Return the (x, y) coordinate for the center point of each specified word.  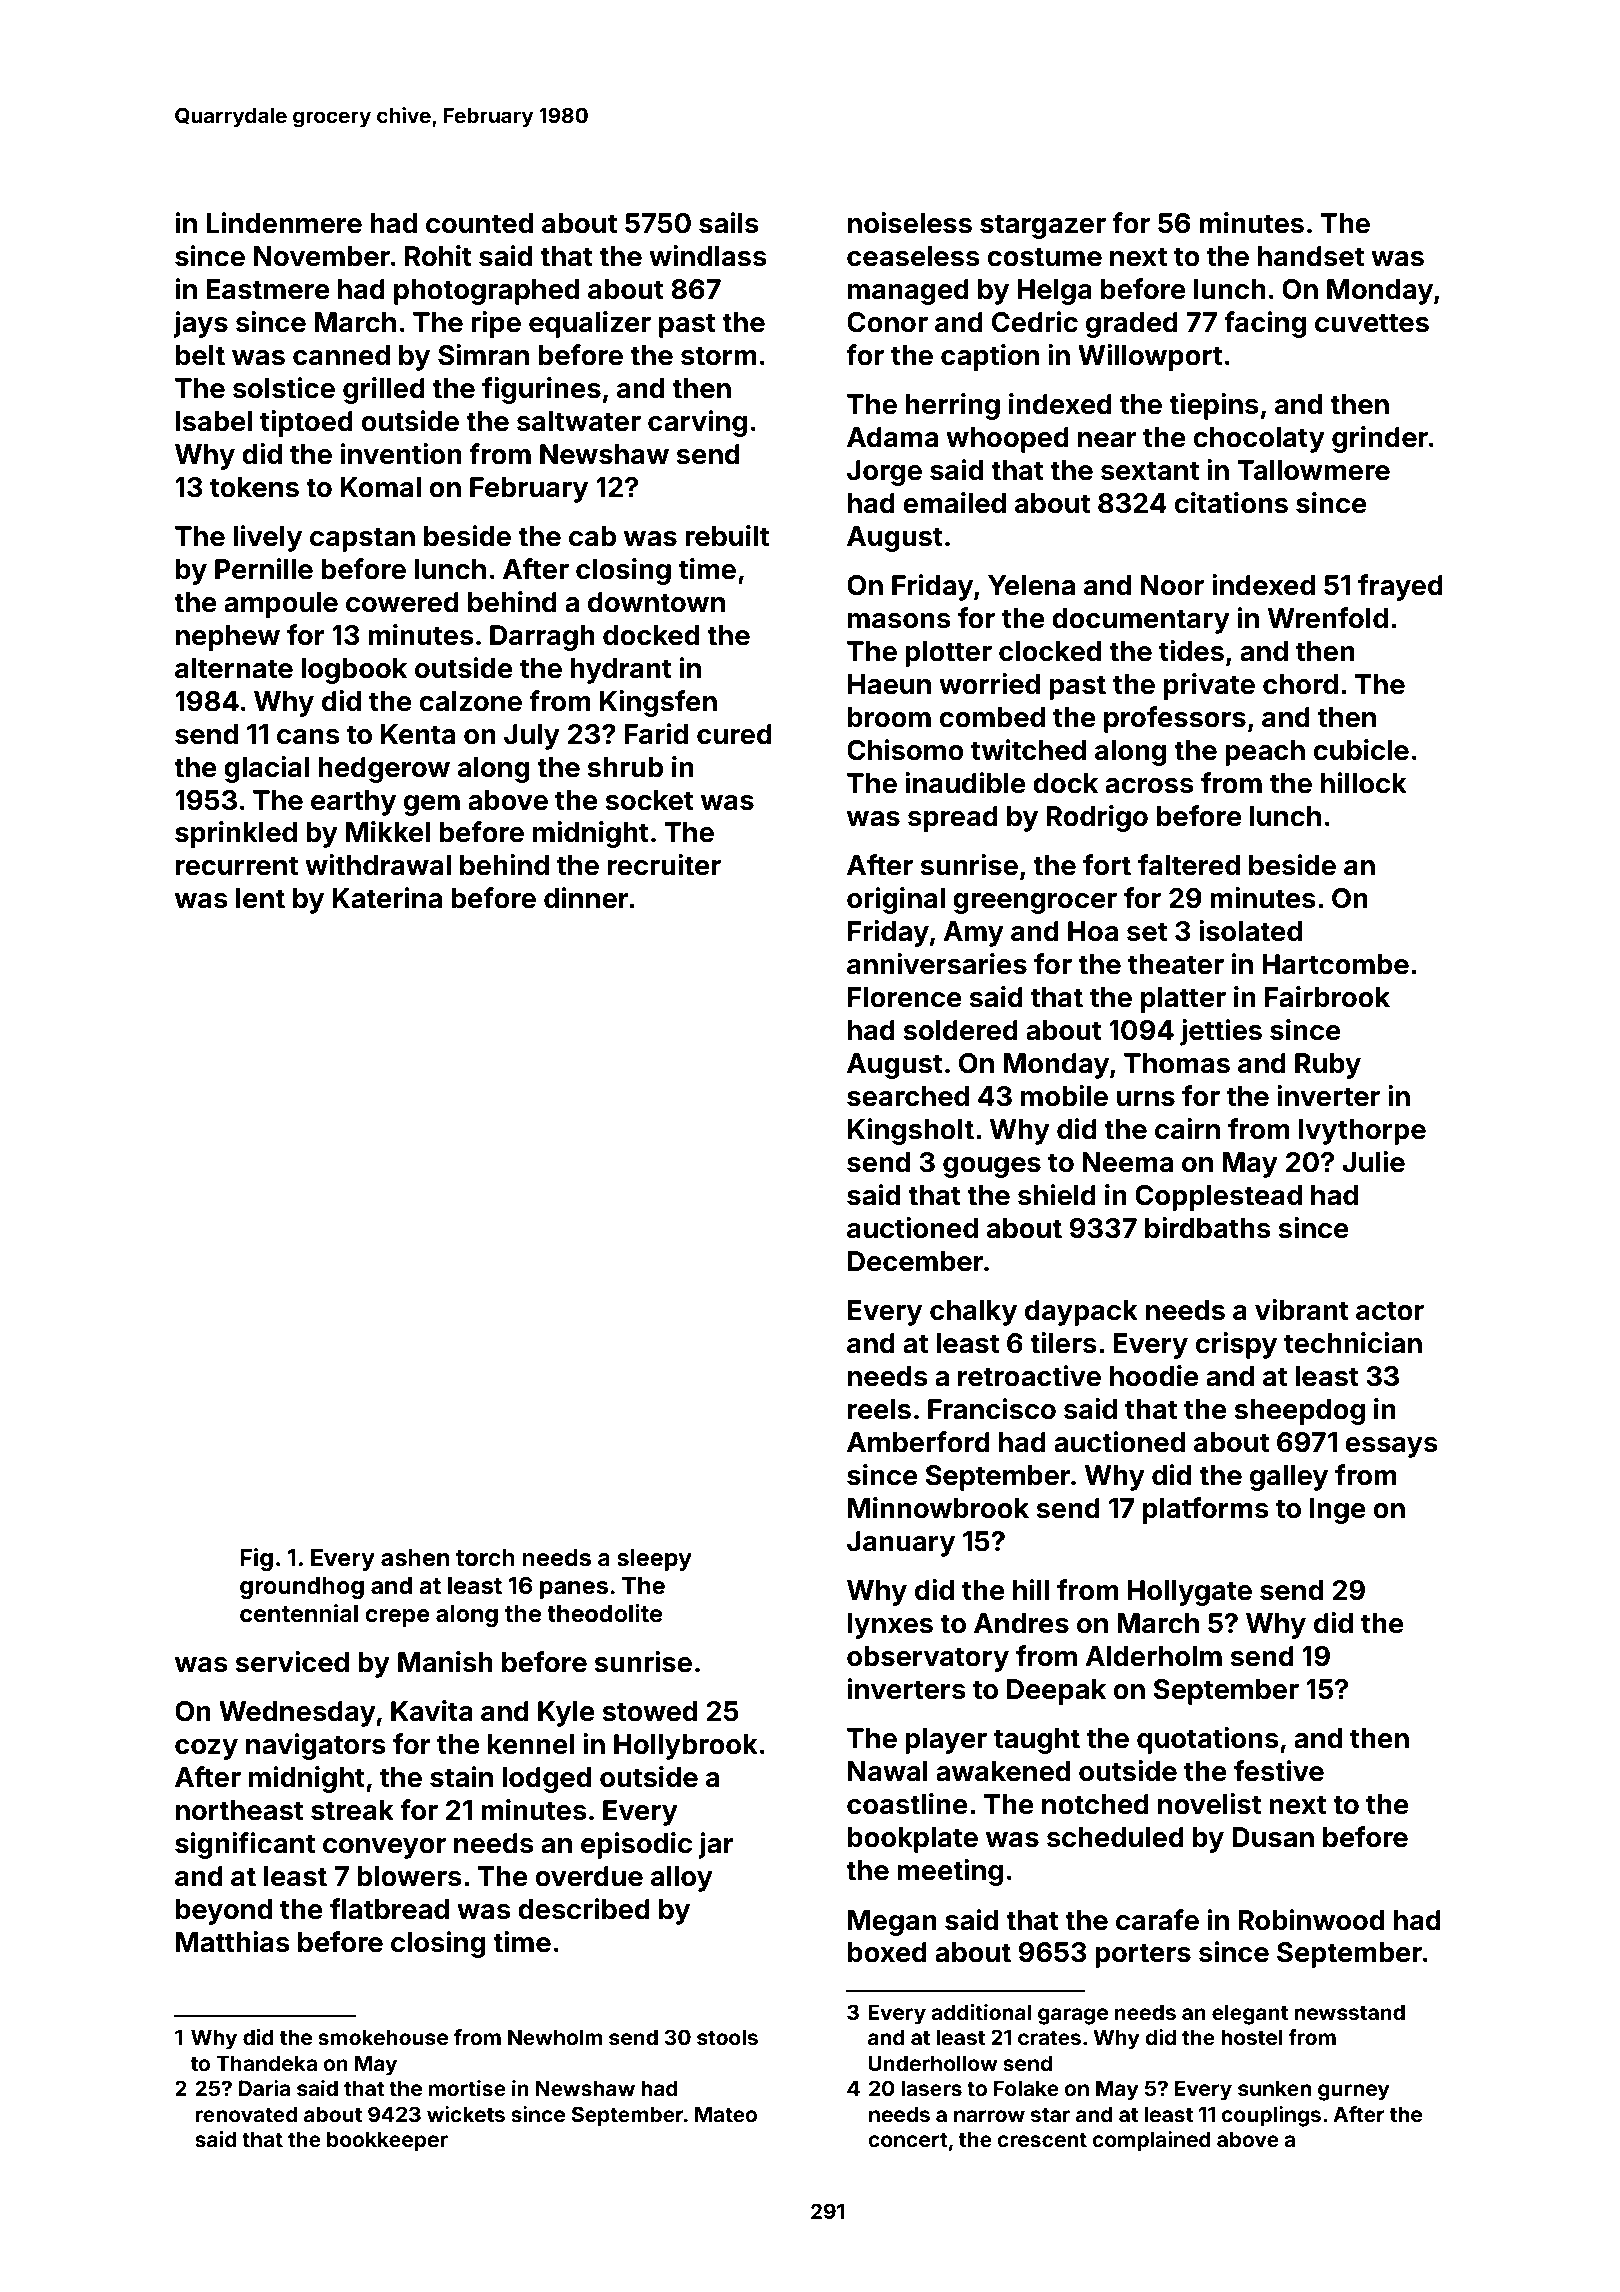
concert (908, 2140)
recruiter (664, 865)
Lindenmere (284, 223)
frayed (1400, 587)
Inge (1338, 1511)
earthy (353, 803)
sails (729, 223)
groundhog (302, 1588)
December (916, 1261)
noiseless (910, 223)
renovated (247, 2114)
